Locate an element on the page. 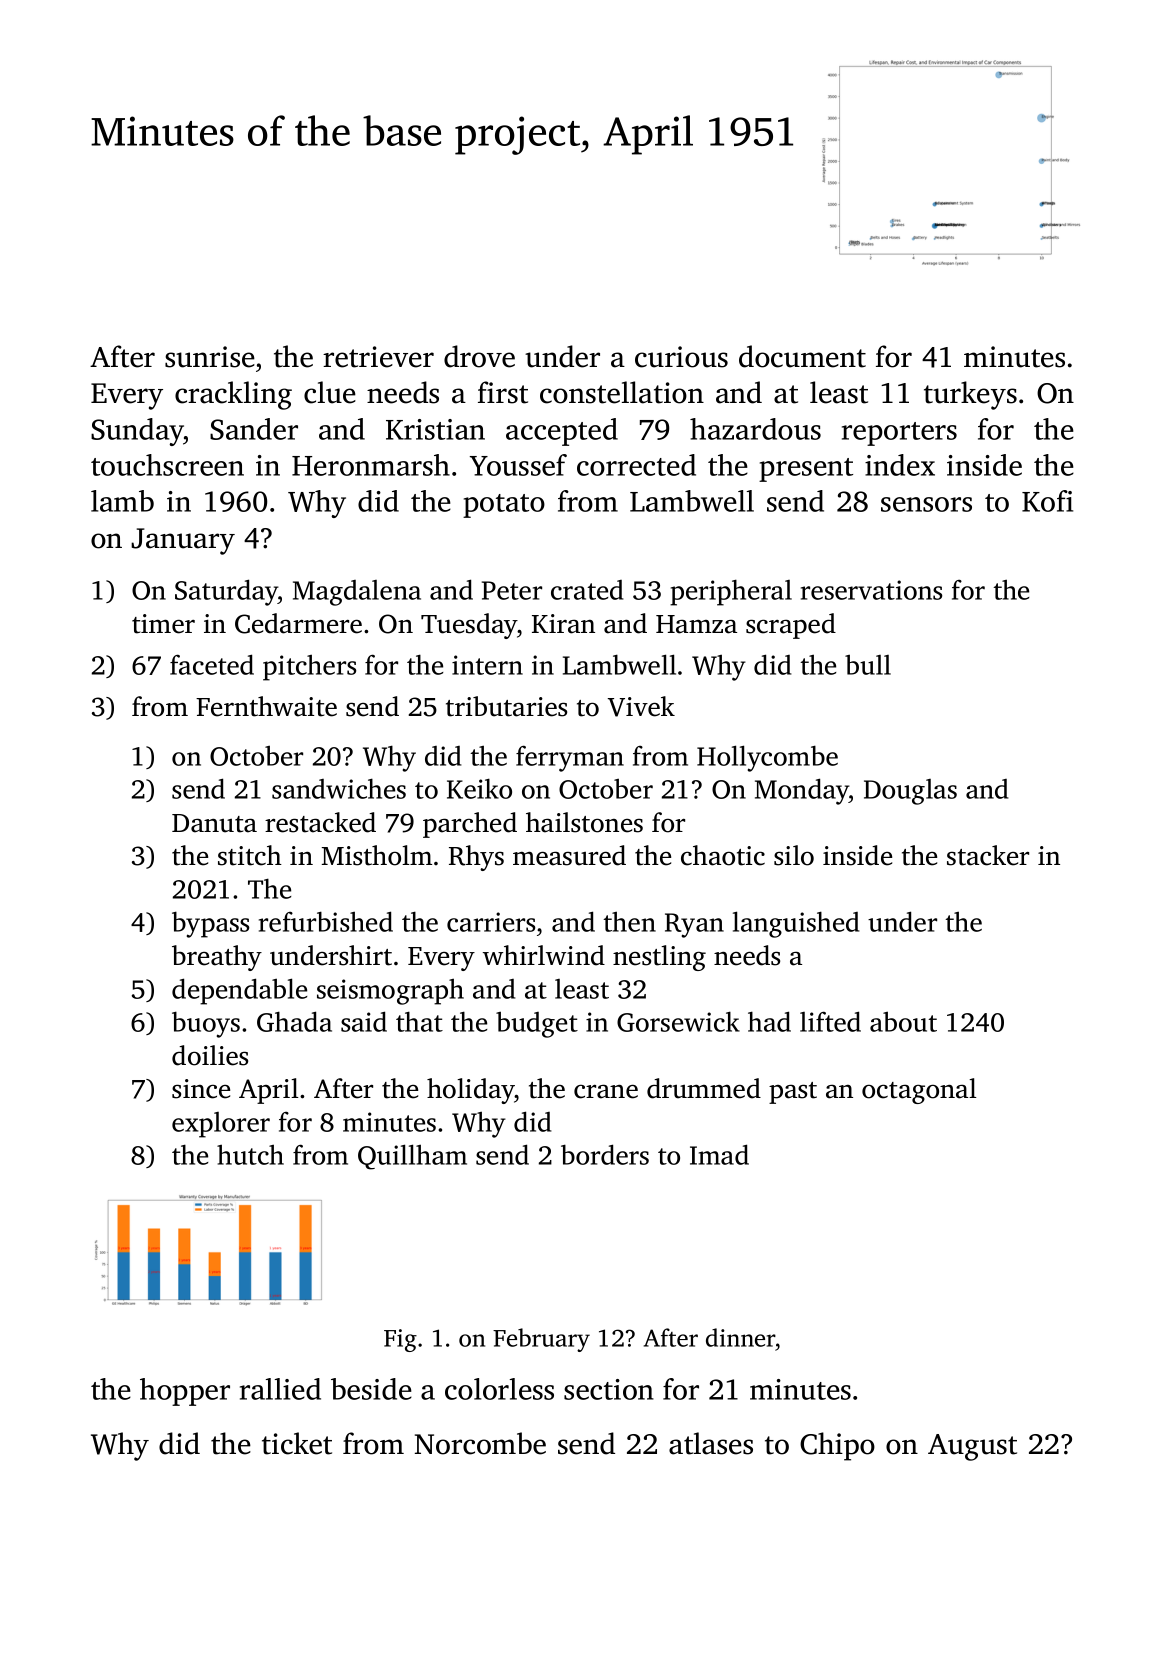  Norcombe is located at coordinates (480, 1443).
